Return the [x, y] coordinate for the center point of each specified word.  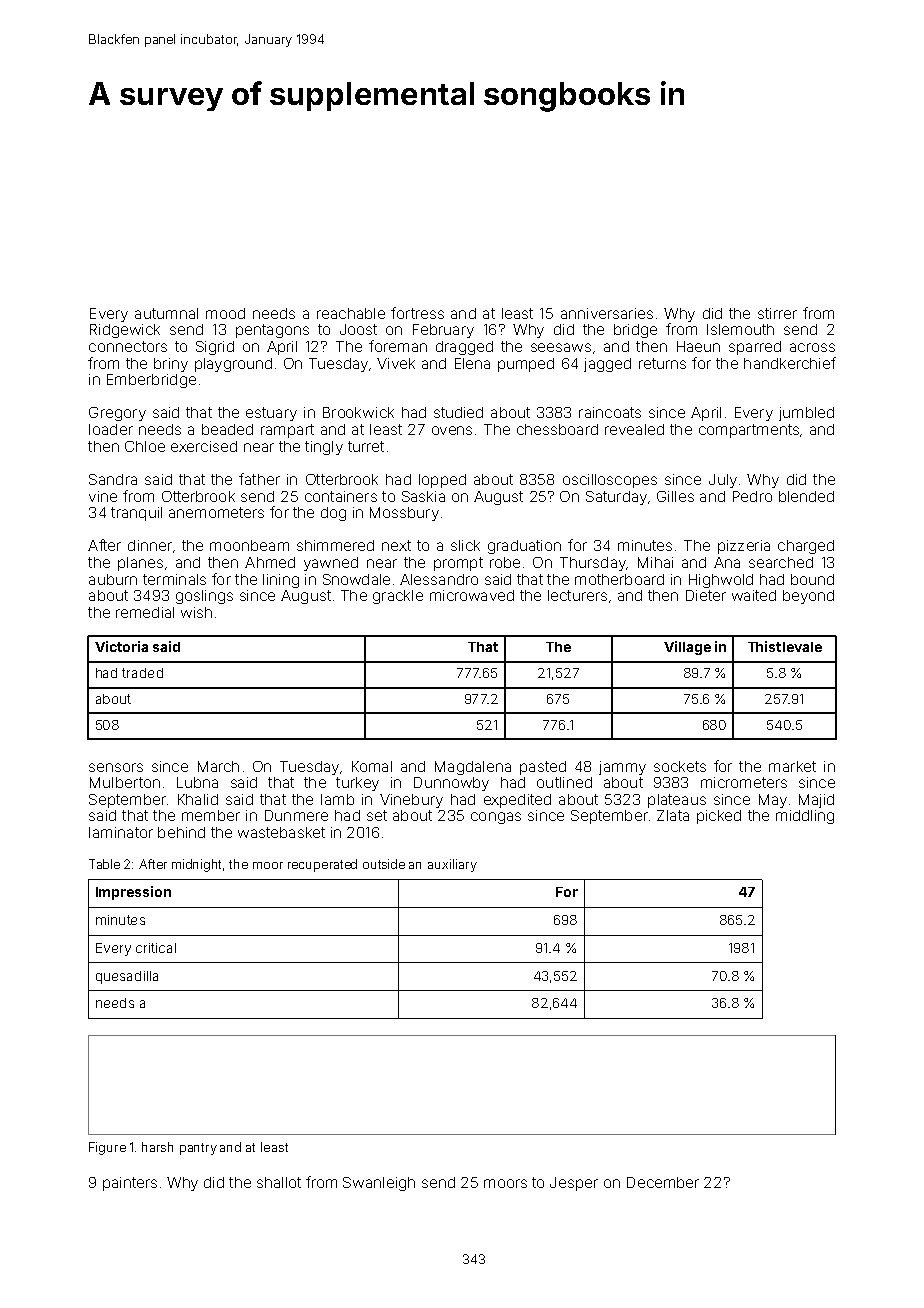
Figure [107, 1148]
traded [142, 673]
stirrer [777, 313]
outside [384, 864]
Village [687, 648]
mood [225, 313]
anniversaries [607, 313]
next [396, 545]
